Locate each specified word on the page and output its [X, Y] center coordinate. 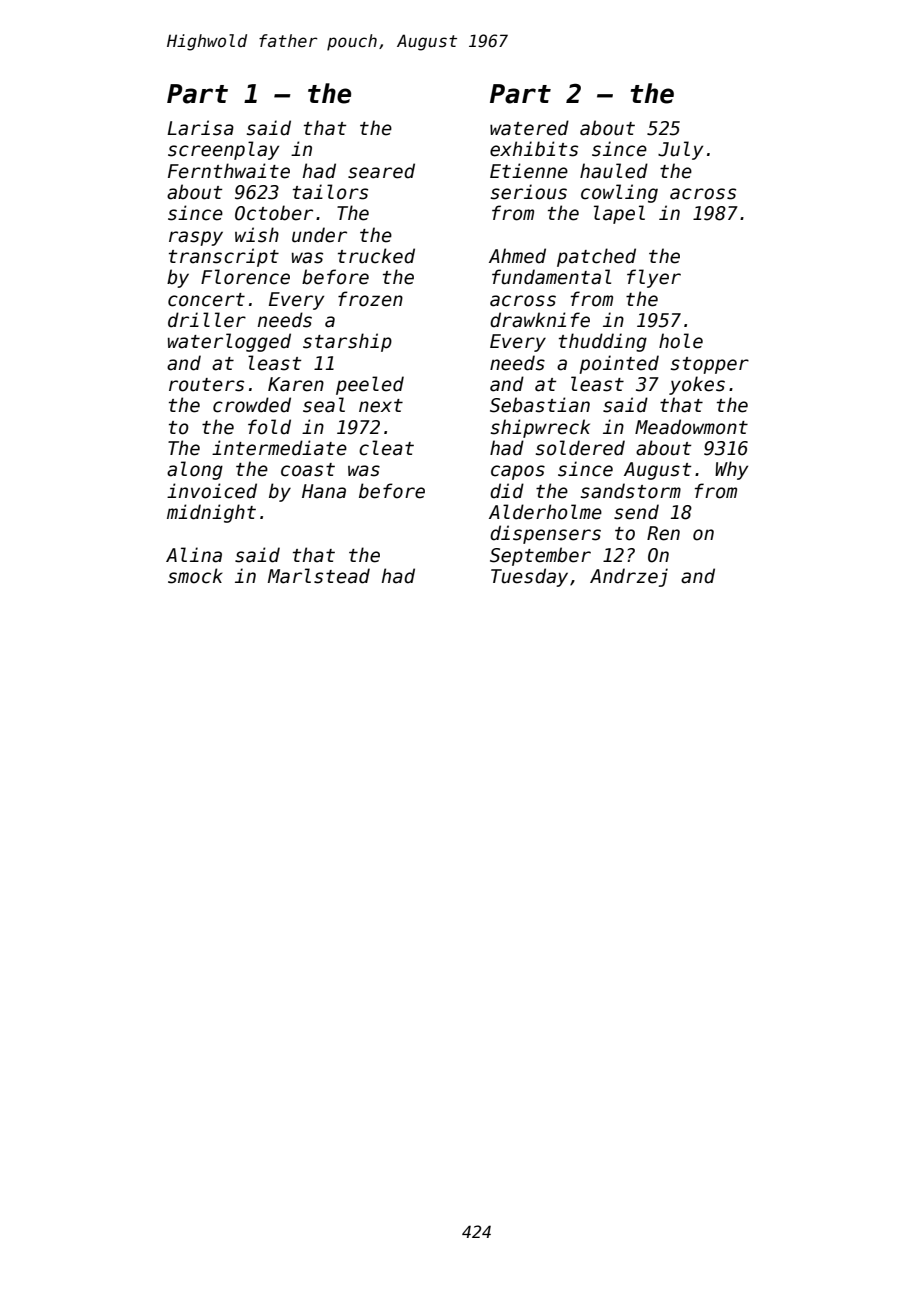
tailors [330, 192]
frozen [370, 299]
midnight [211, 513]
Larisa [200, 128]
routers [206, 385]
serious [529, 192]
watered [529, 128]
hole [681, 341]
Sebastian [540, 405]
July [680, 150]
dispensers [545, 534]
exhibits [534, 149]
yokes [697, 385]
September [540, 556]
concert [206, 300]
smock [195, 576]
